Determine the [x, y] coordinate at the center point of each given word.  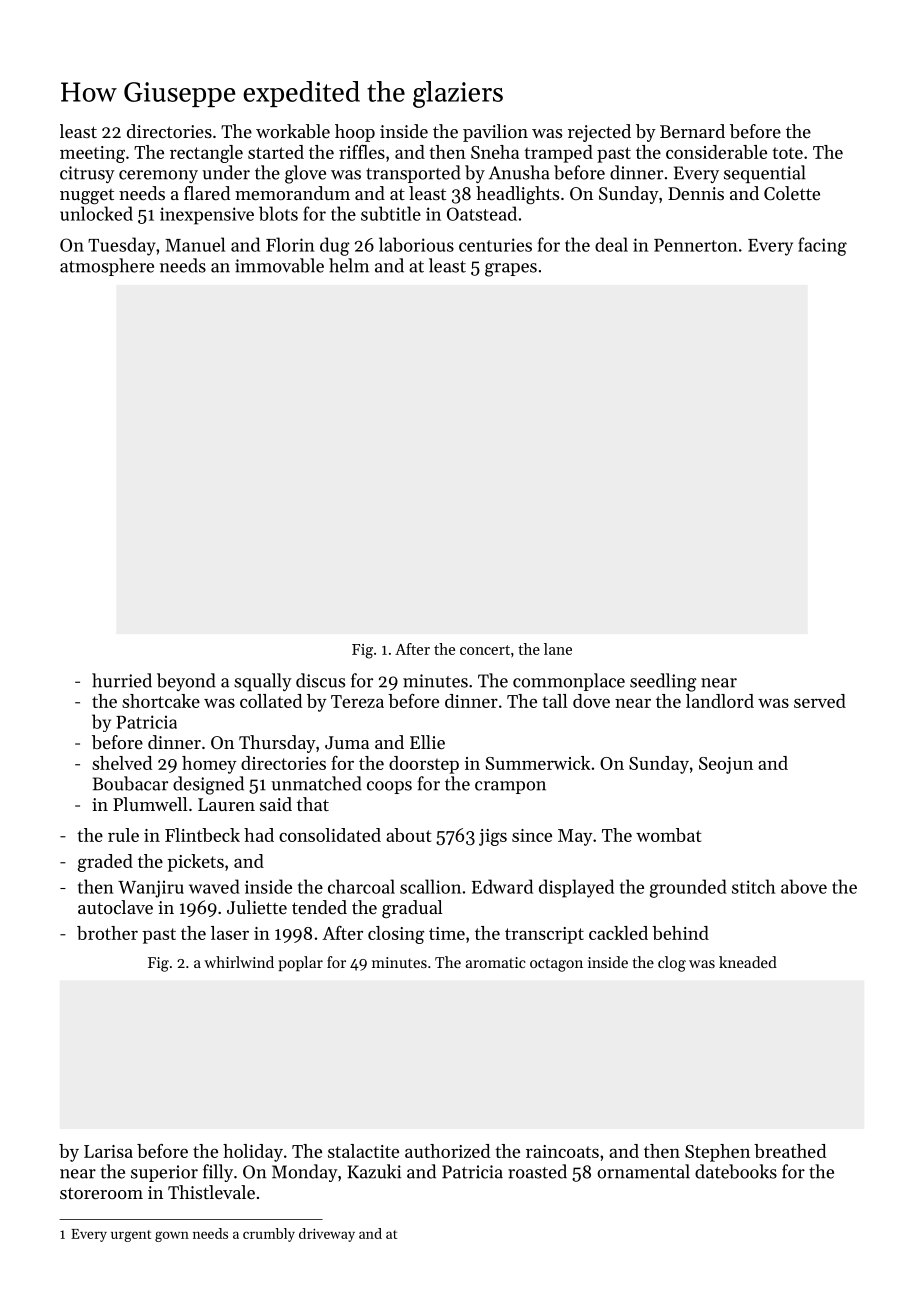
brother [107, 933]
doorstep [424, 765]
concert [485, 650]
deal [611, 244]
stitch [754, 886]
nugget [87, 197]
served [820, 701]
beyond [186, 682]
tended [319, 907]
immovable [279, 265]
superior [164, 1173]
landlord [720, 701]
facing [822, 246]
